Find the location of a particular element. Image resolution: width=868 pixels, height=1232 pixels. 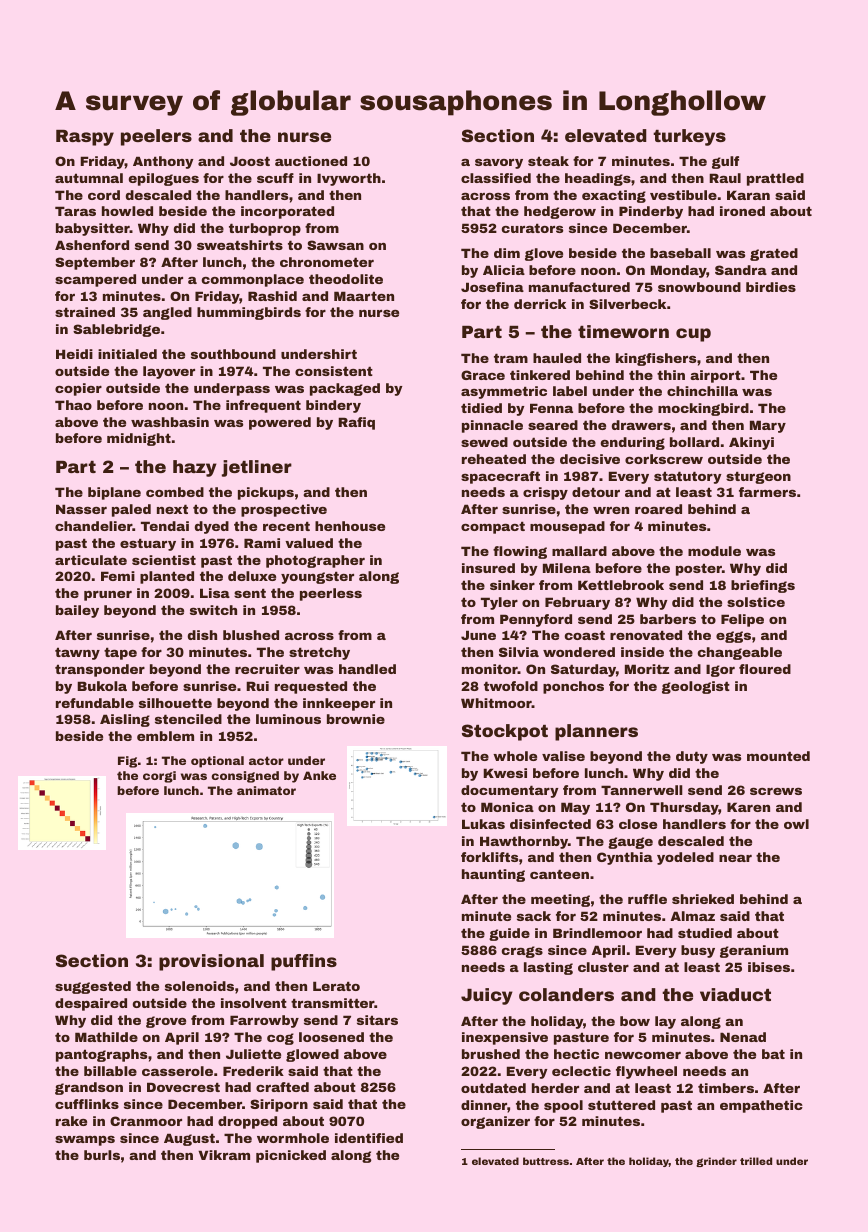

steak is located at coordinates (548, 161).
